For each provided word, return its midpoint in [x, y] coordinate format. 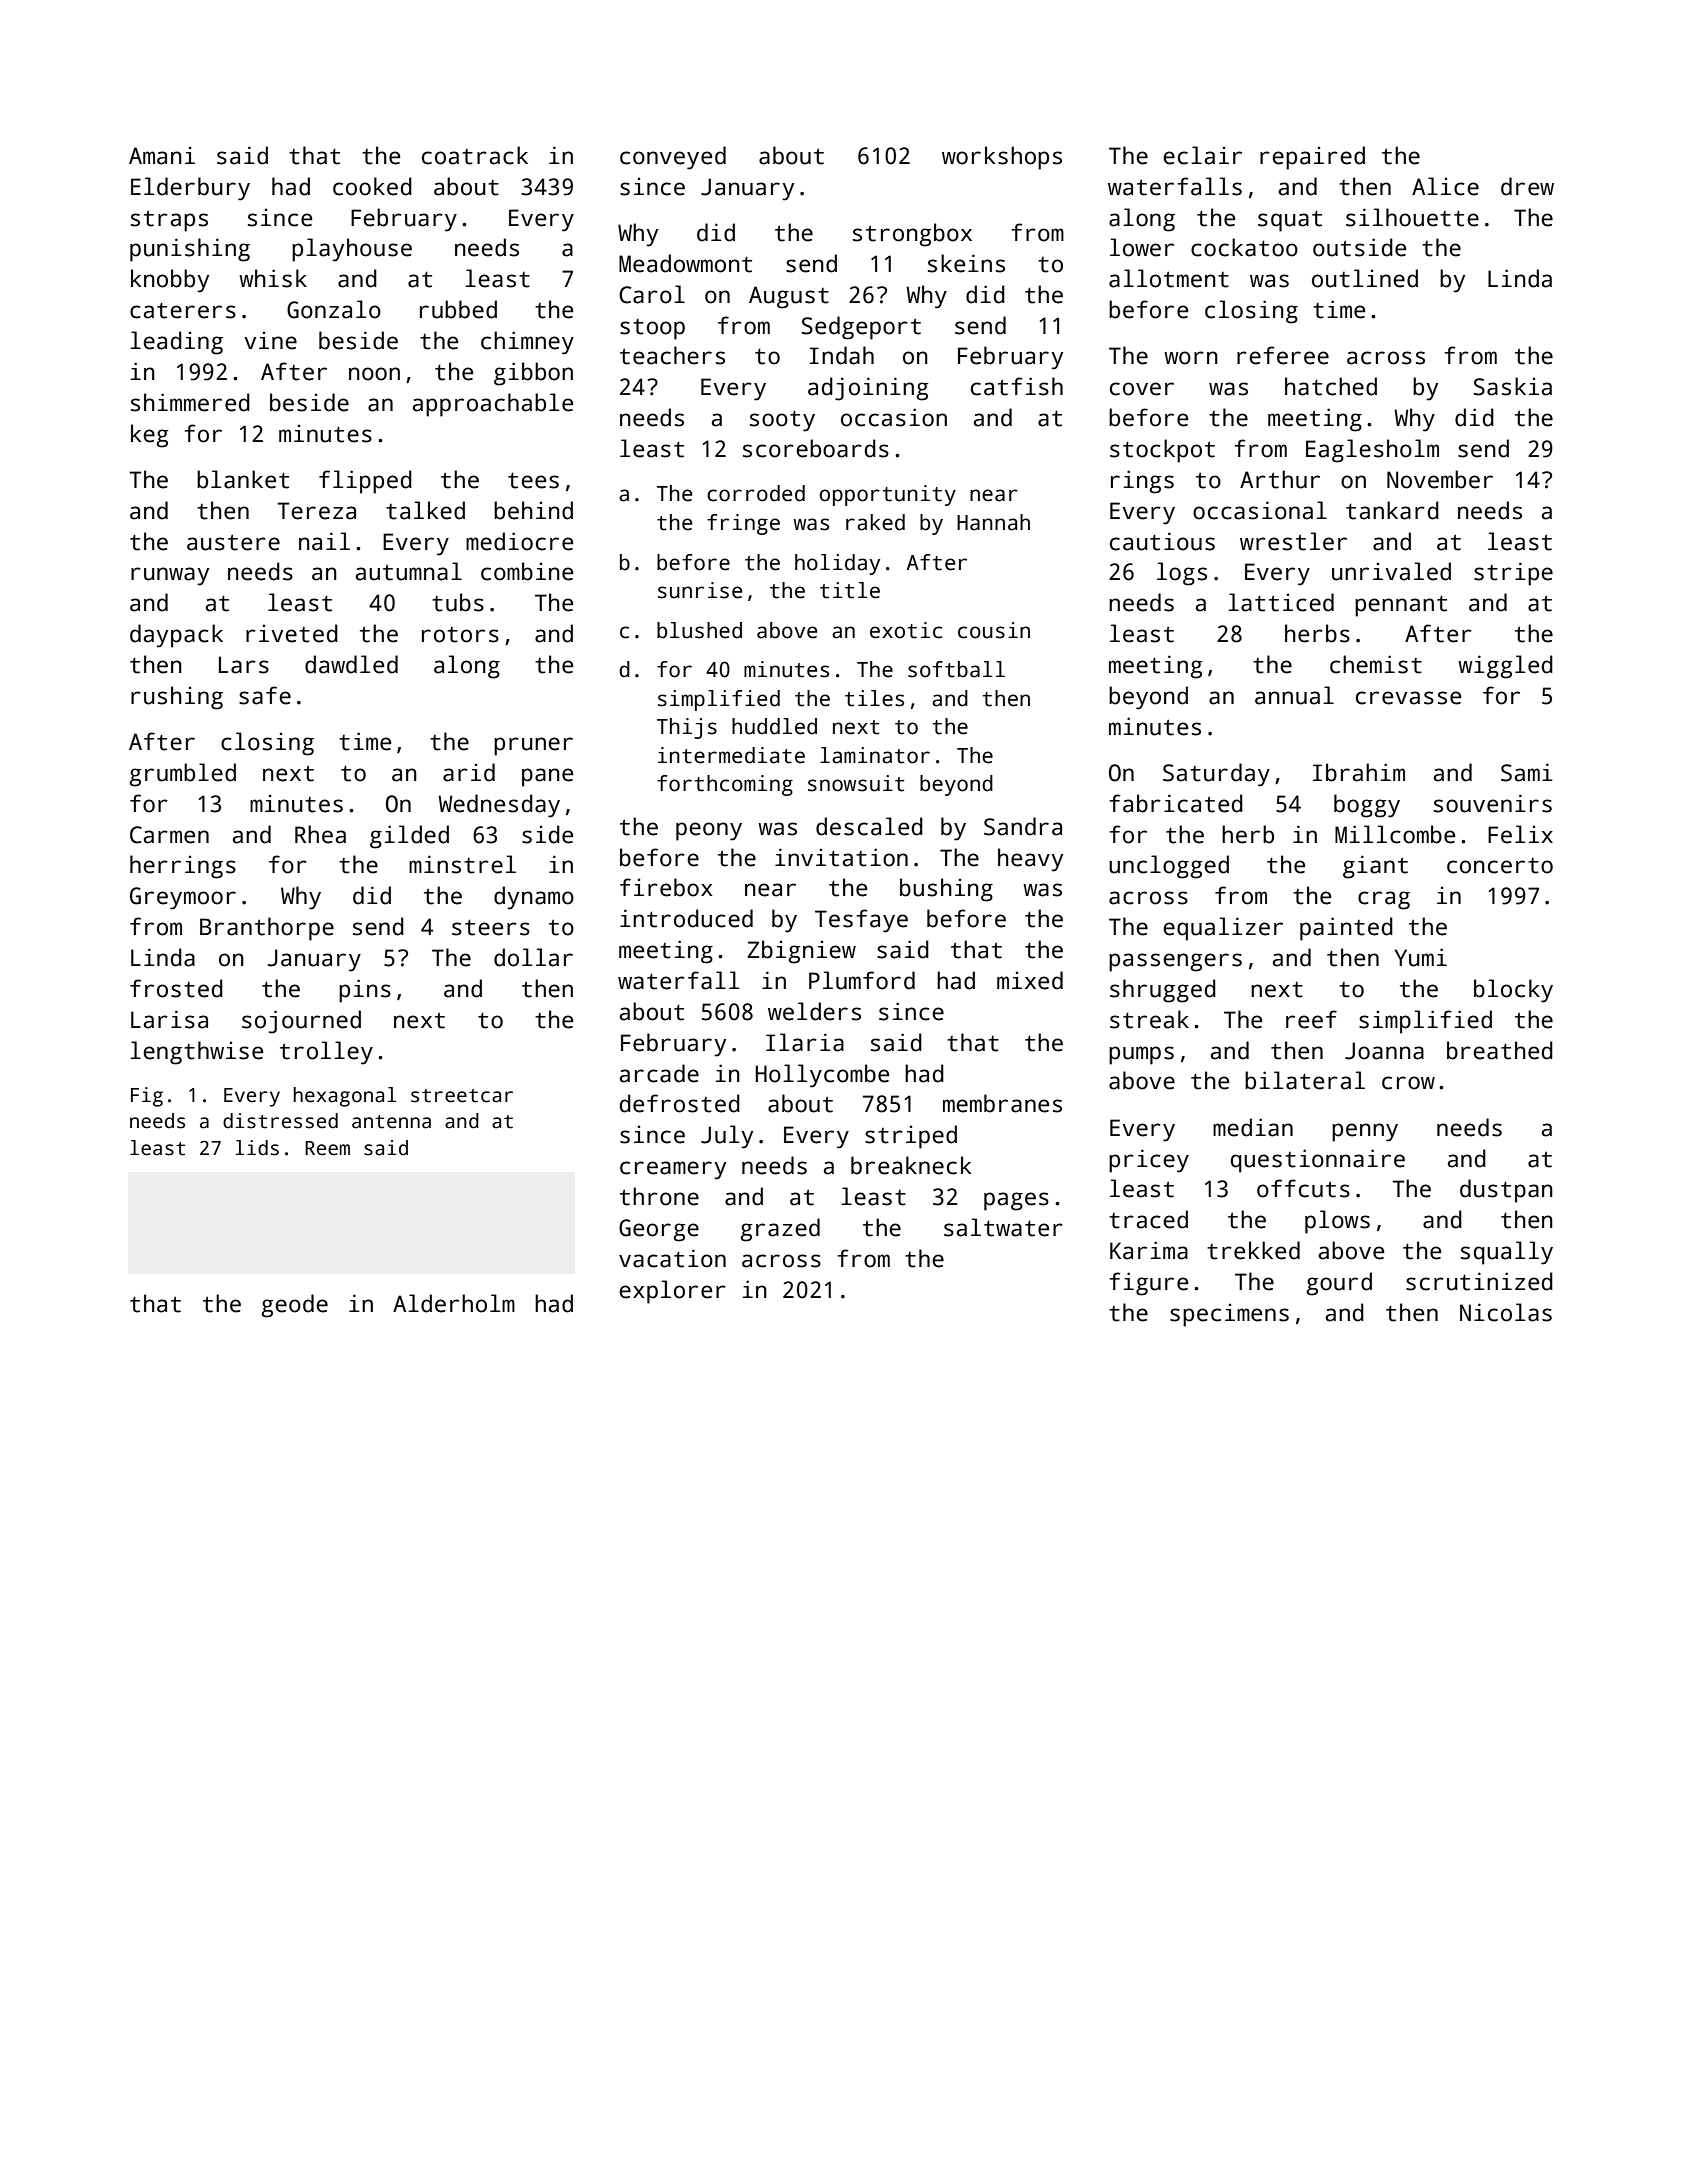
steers [491, 927]
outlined [1365, 278]
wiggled [1505, 667]
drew [1527, 186]
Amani [162, 155]
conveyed [673, 158]
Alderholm [454, 1303]
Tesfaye [861, 921]
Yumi [1420, 957]
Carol [652, 294]
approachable [493, 405]
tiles [874, 698]
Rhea [320, 834]
